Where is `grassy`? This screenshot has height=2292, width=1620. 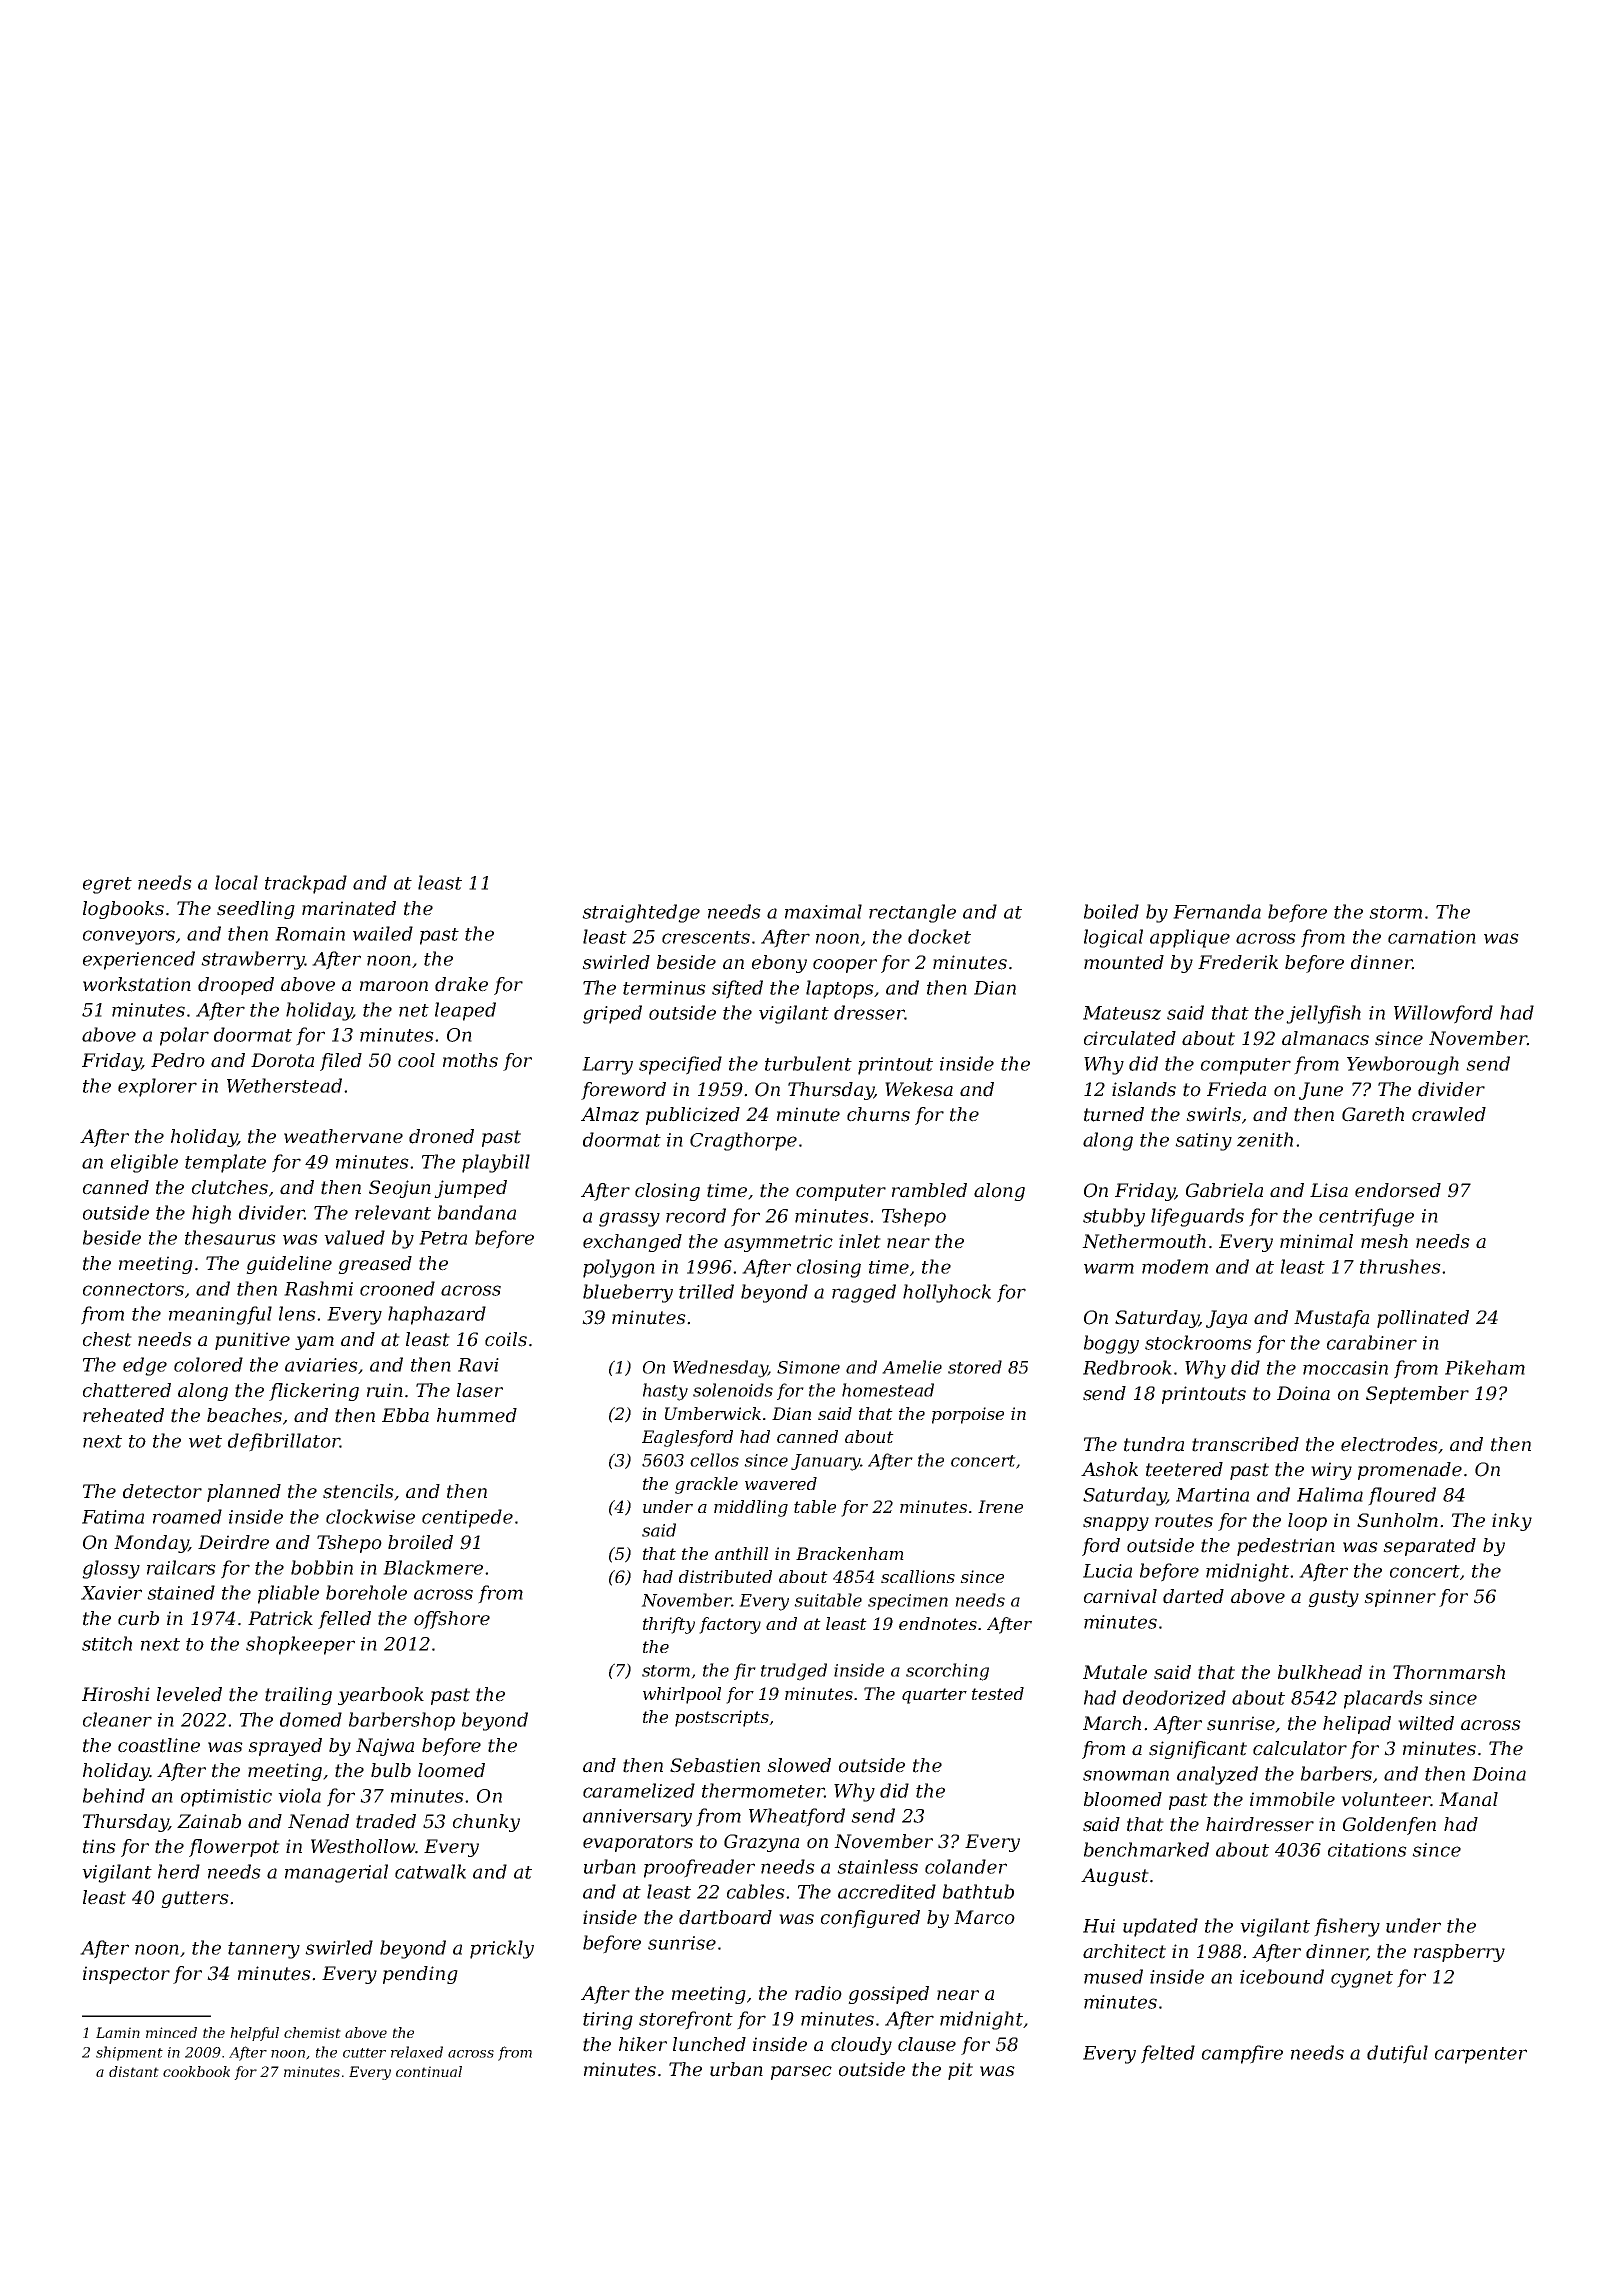 grassy is located at coordinates (629, 1219).
